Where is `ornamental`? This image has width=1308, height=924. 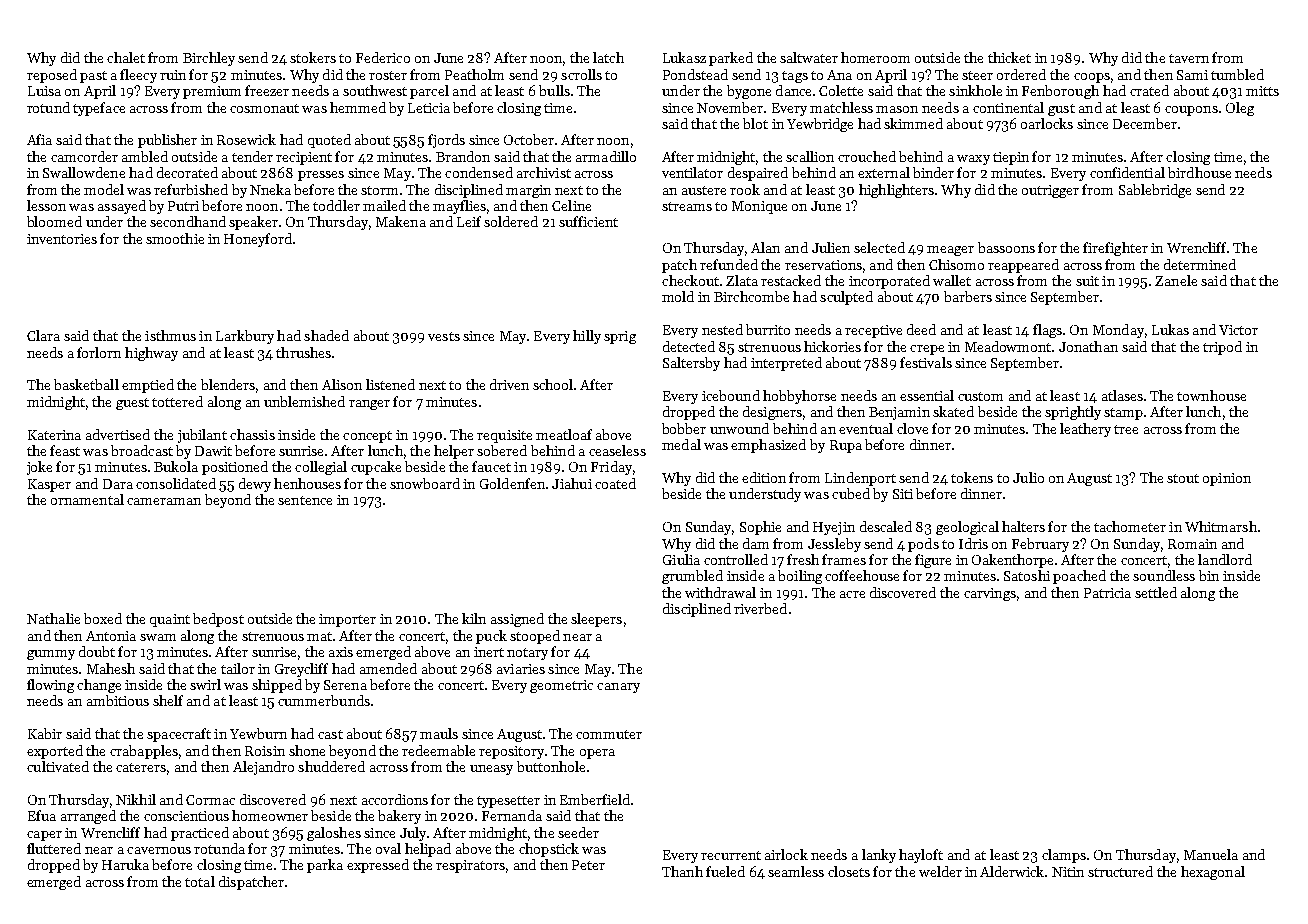
ornamental is located at coordinates (87, 499).
